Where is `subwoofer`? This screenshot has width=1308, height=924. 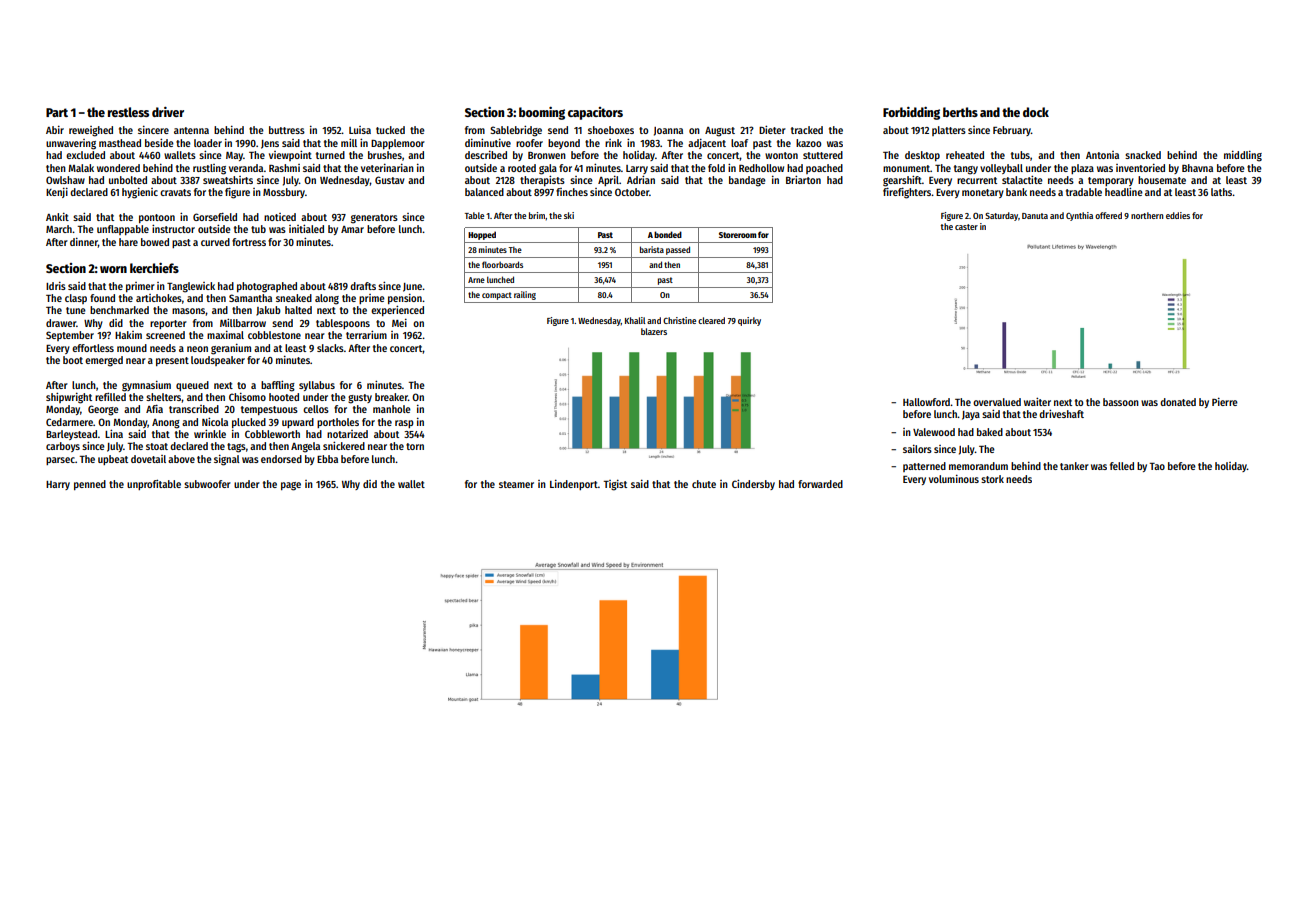
subwoofer is located at coordinates (207, 484).
